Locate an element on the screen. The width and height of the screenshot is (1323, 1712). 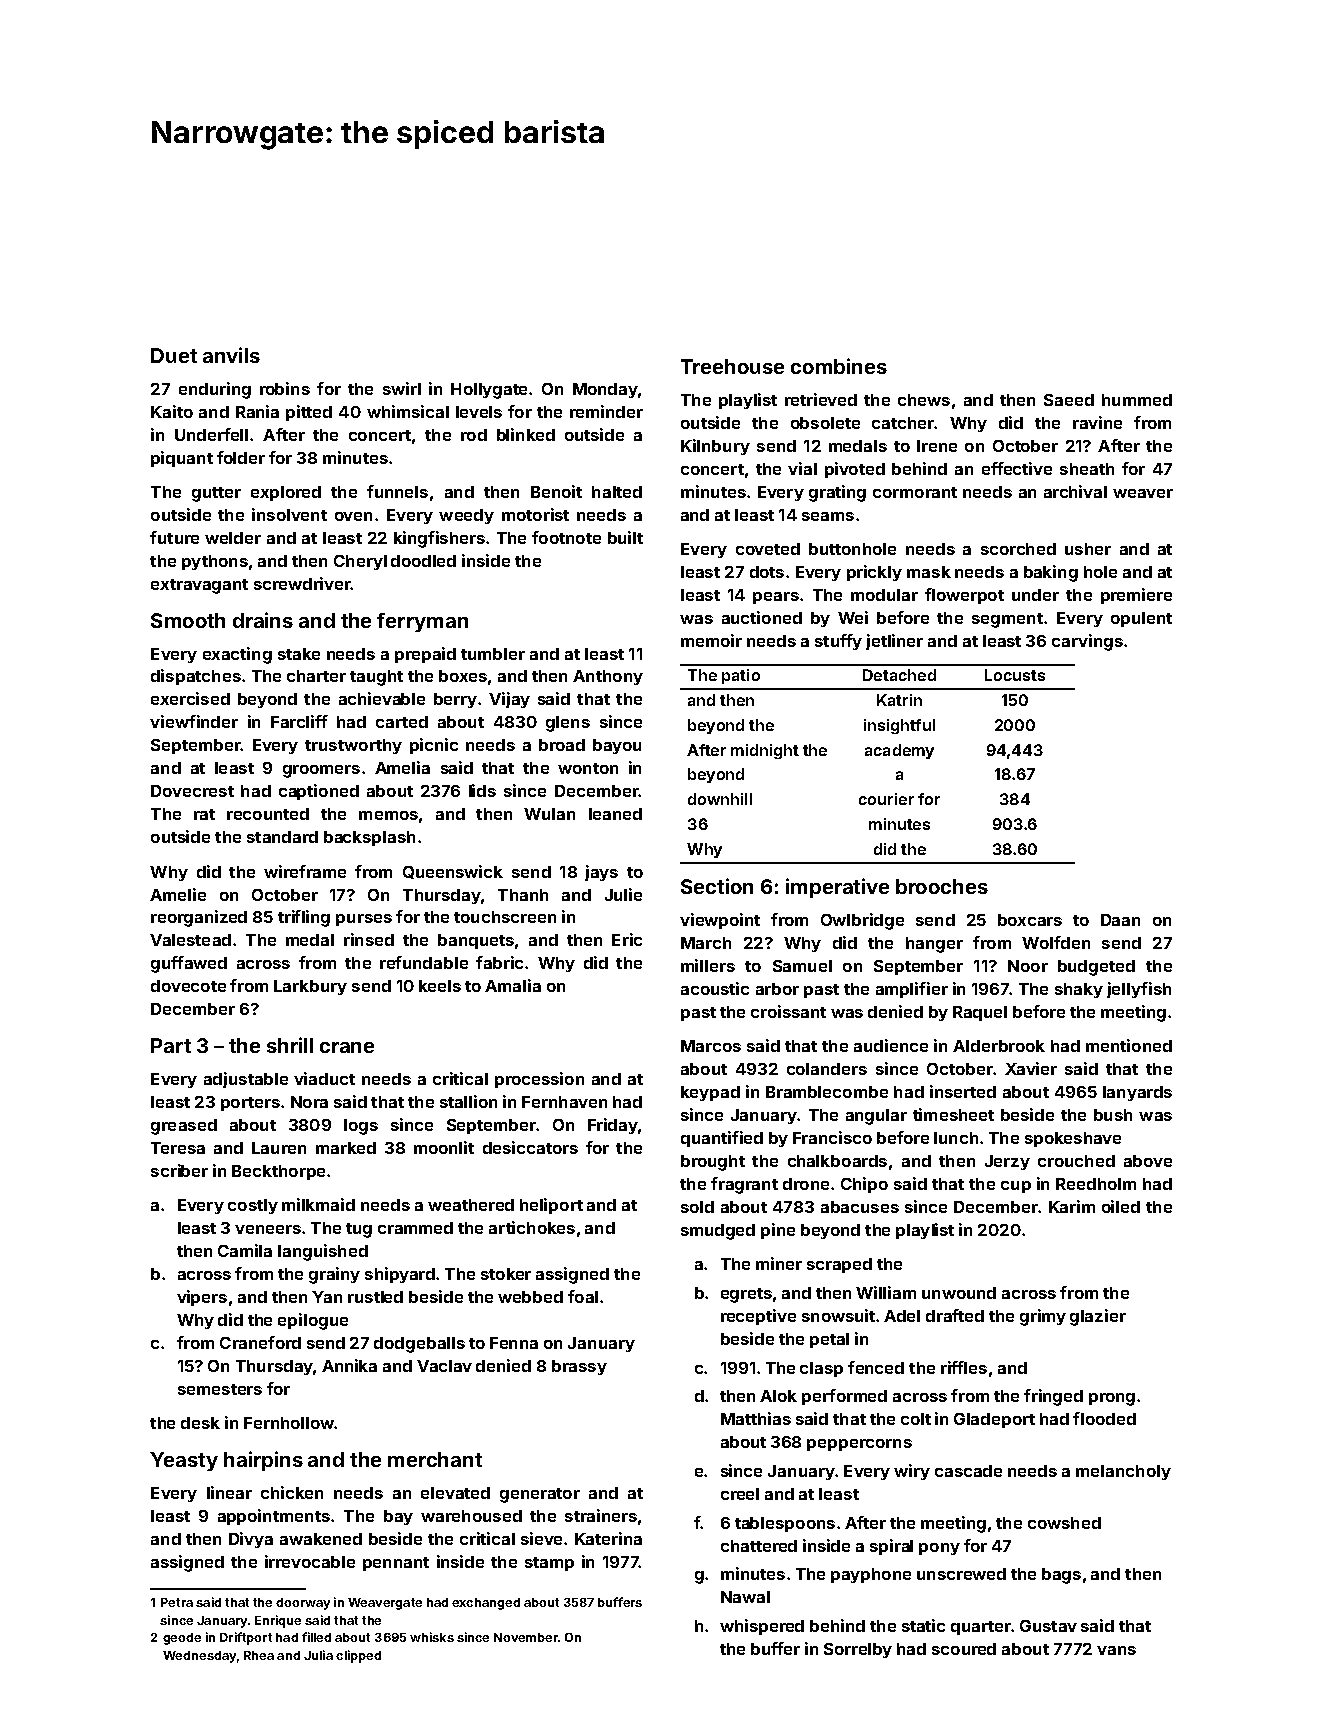
pitted is located at coordinates (309, 413).
